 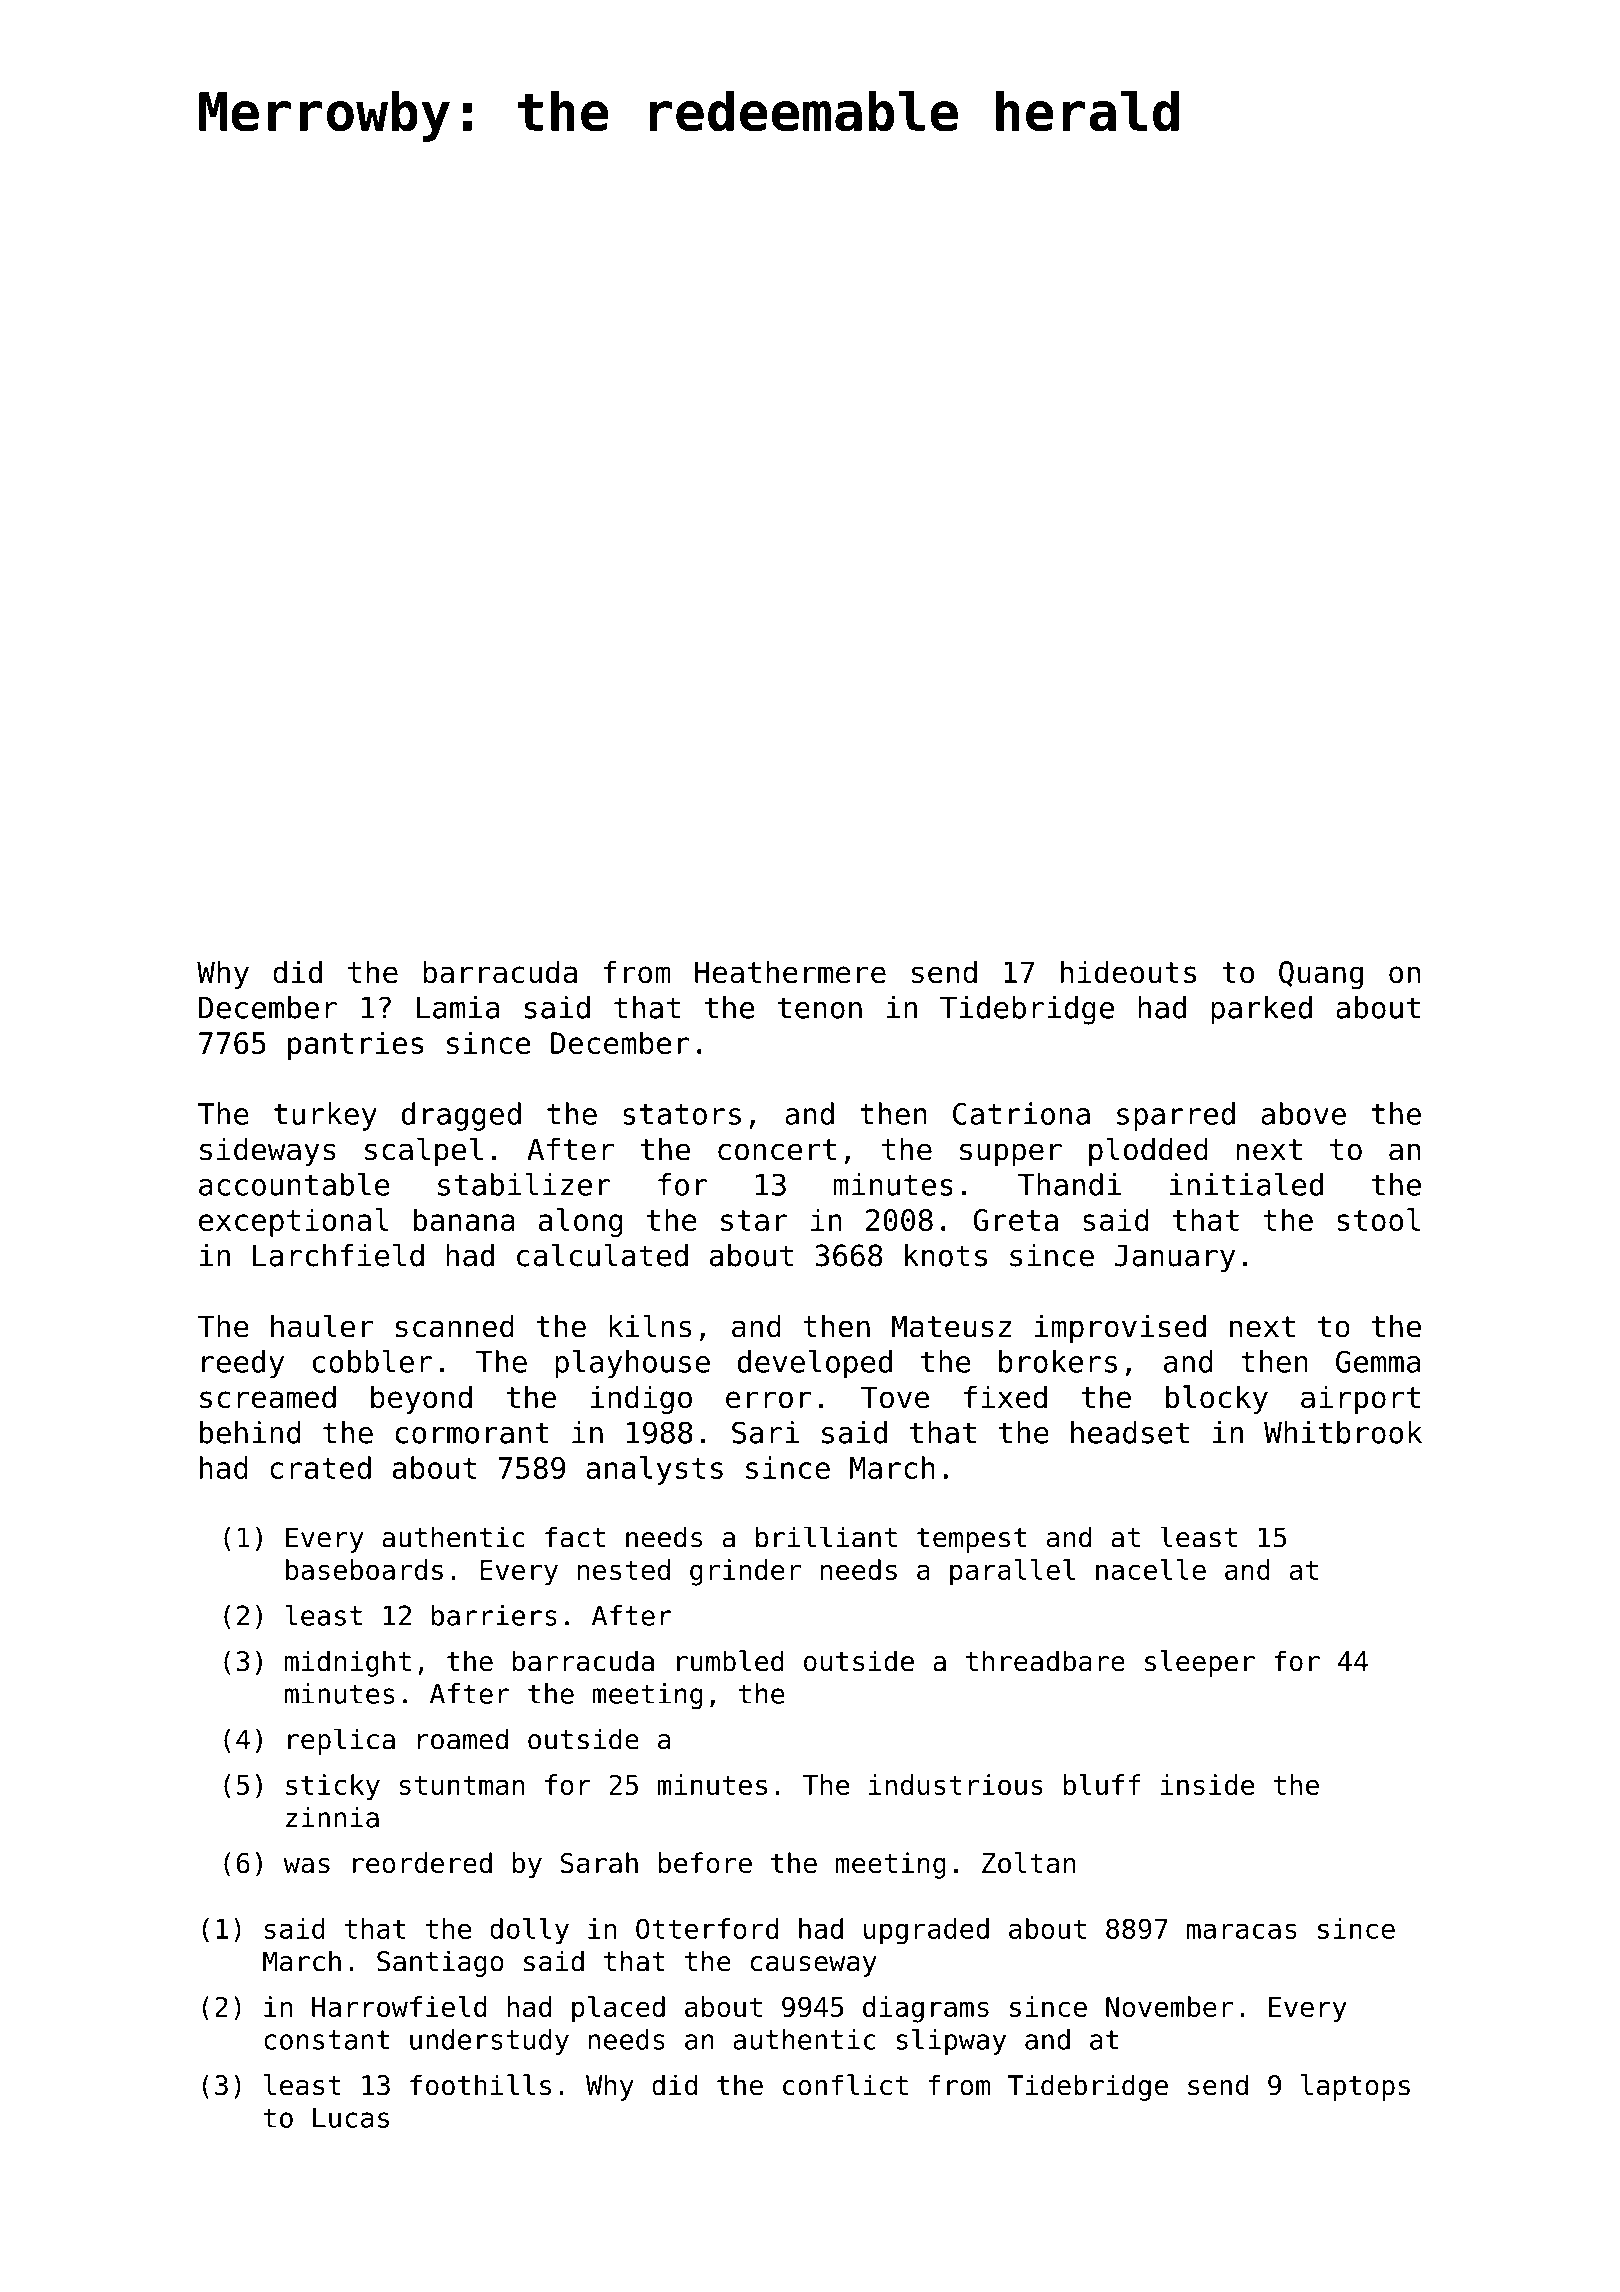 What do you see at coordinates (458, 1007) in the image?
I see `Lamia` at bounding box center [458, 1007].
